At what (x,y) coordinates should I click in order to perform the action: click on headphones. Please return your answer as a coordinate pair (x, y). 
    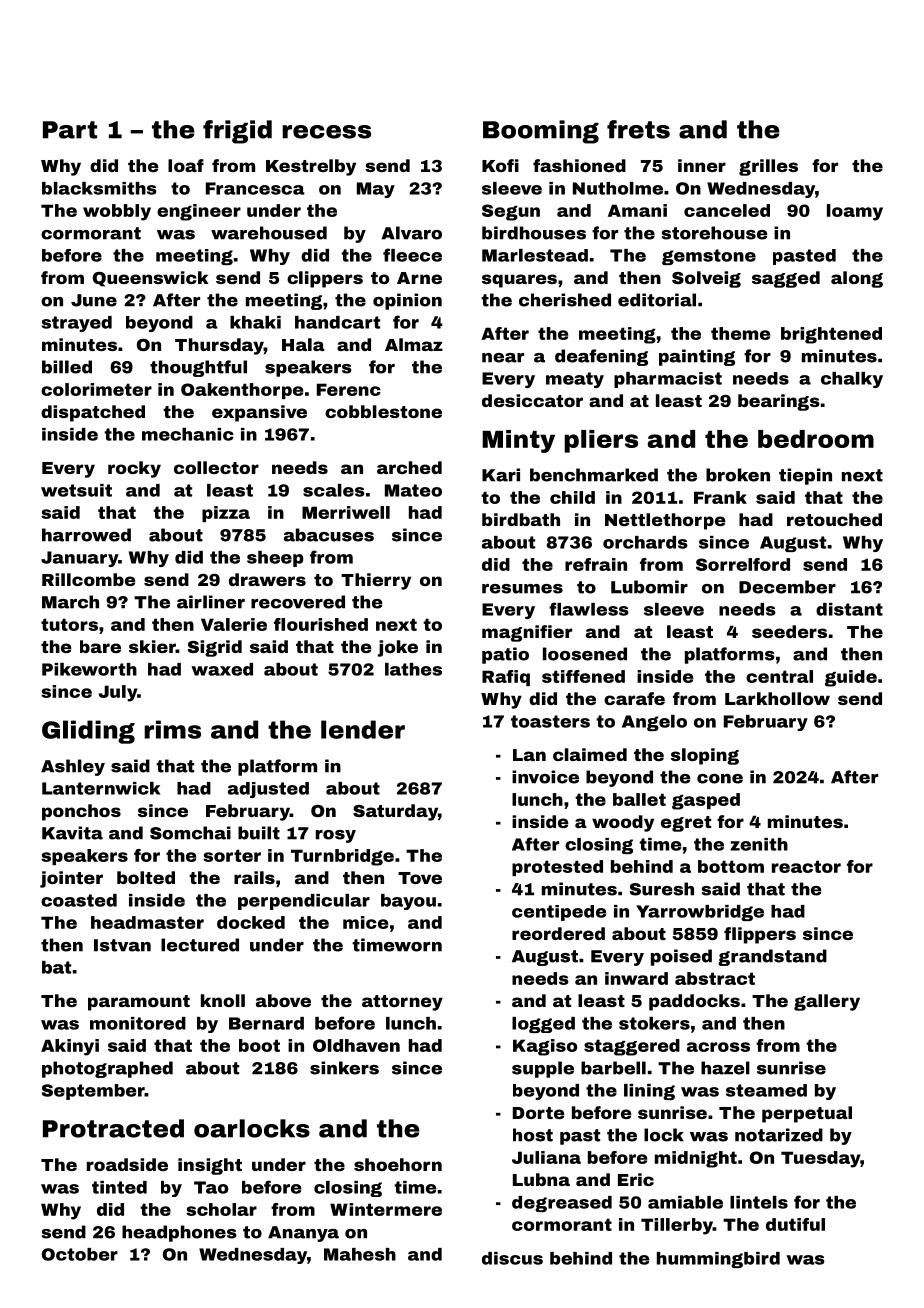
    Looking at the image, I should click on (179, 1233).
